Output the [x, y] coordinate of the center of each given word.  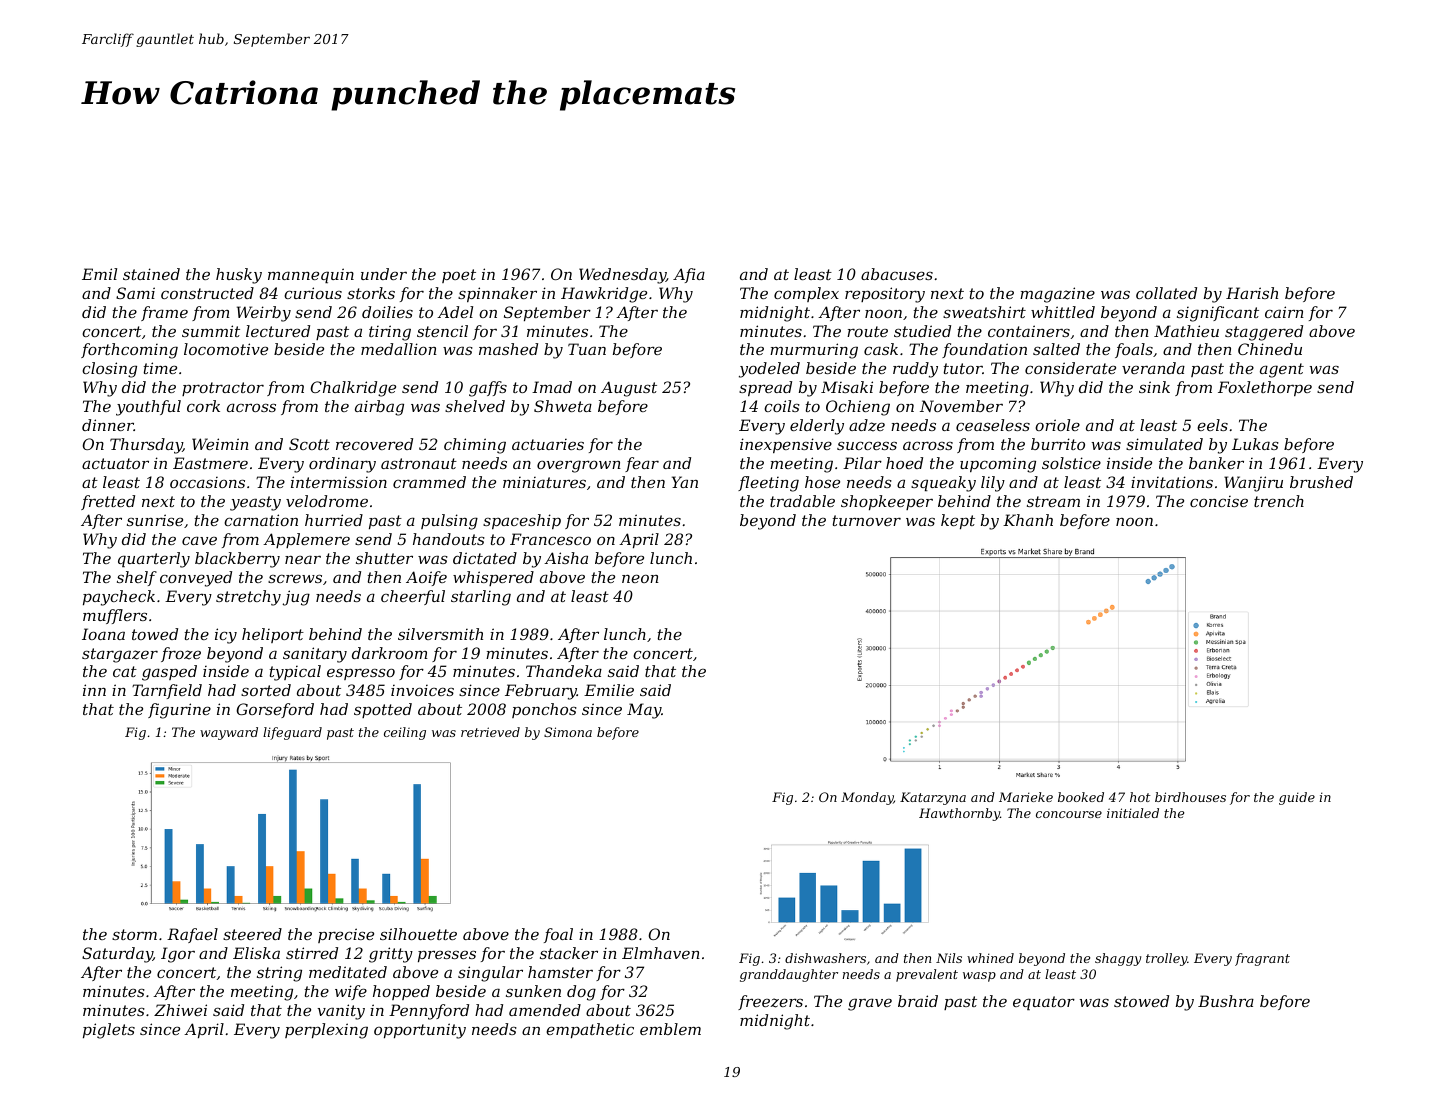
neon [640, 578]
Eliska [256, 953]
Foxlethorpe [1265, 388]
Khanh [1028, 520]
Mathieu [1186, 331]
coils [782, 406]
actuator [115, 463]
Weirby [264, 314]
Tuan [587, 349]
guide [1297, 798]
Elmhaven [661, 953]
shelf [137, 578]
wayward [229, 733]
